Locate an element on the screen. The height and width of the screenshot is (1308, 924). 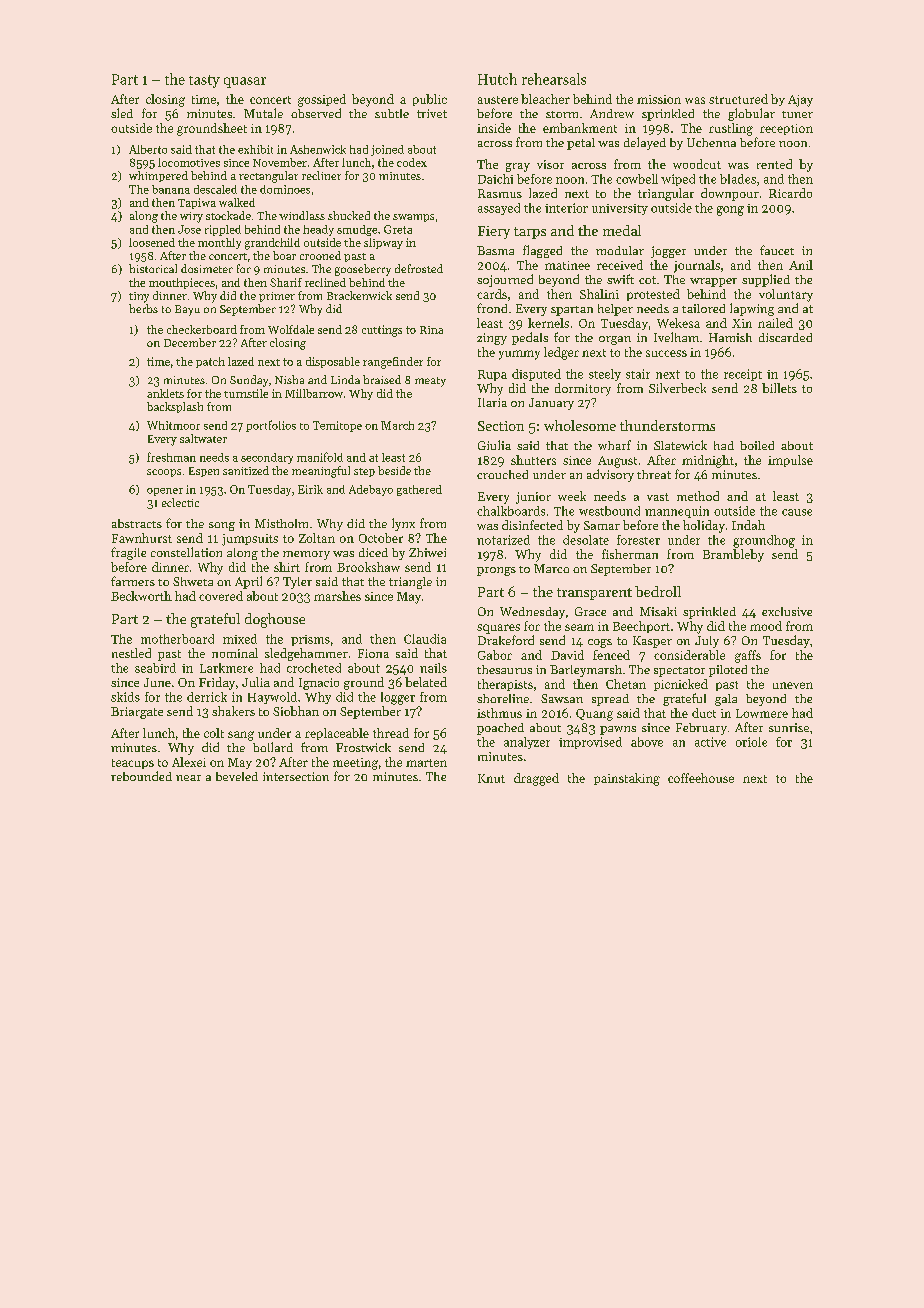
cards is located at coordinates (492, 294).
